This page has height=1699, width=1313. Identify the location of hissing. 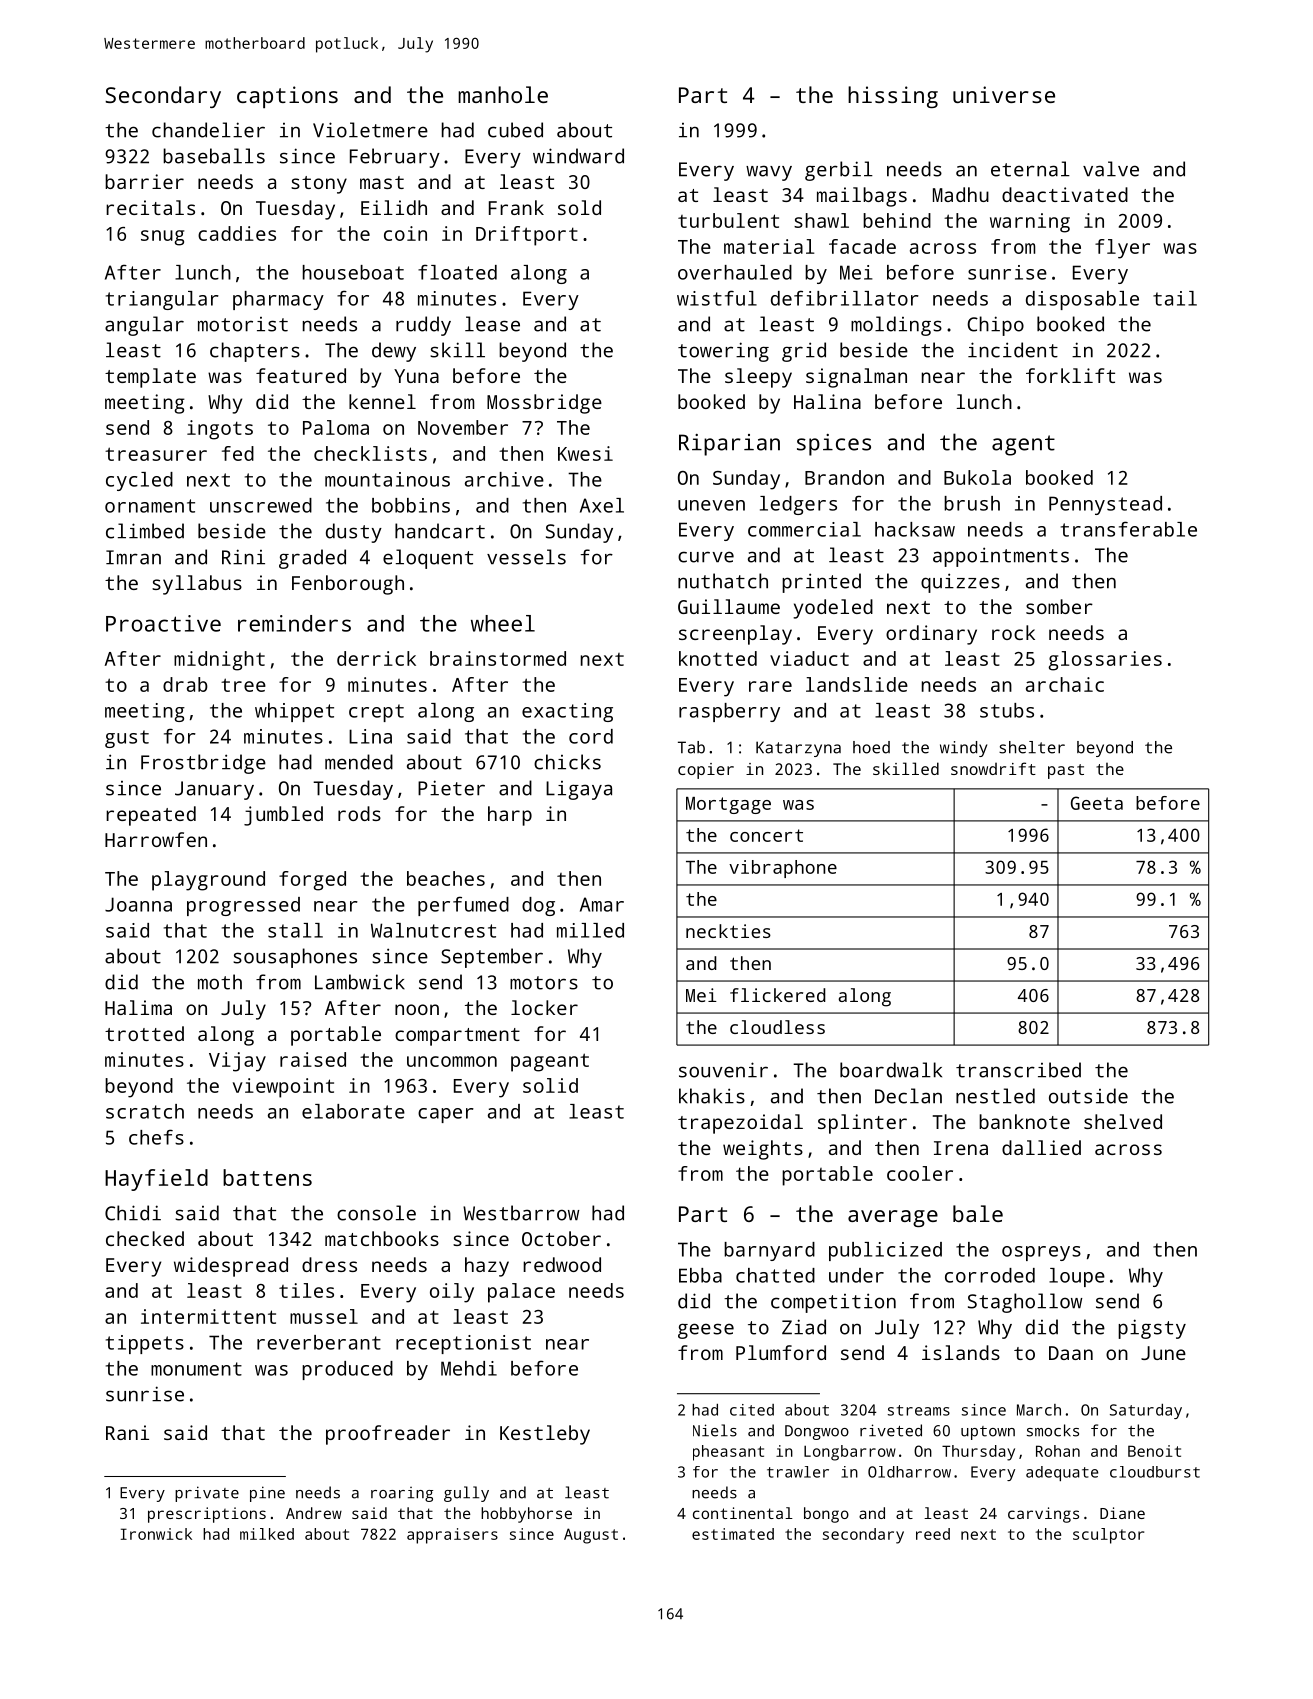
(893, 97).
